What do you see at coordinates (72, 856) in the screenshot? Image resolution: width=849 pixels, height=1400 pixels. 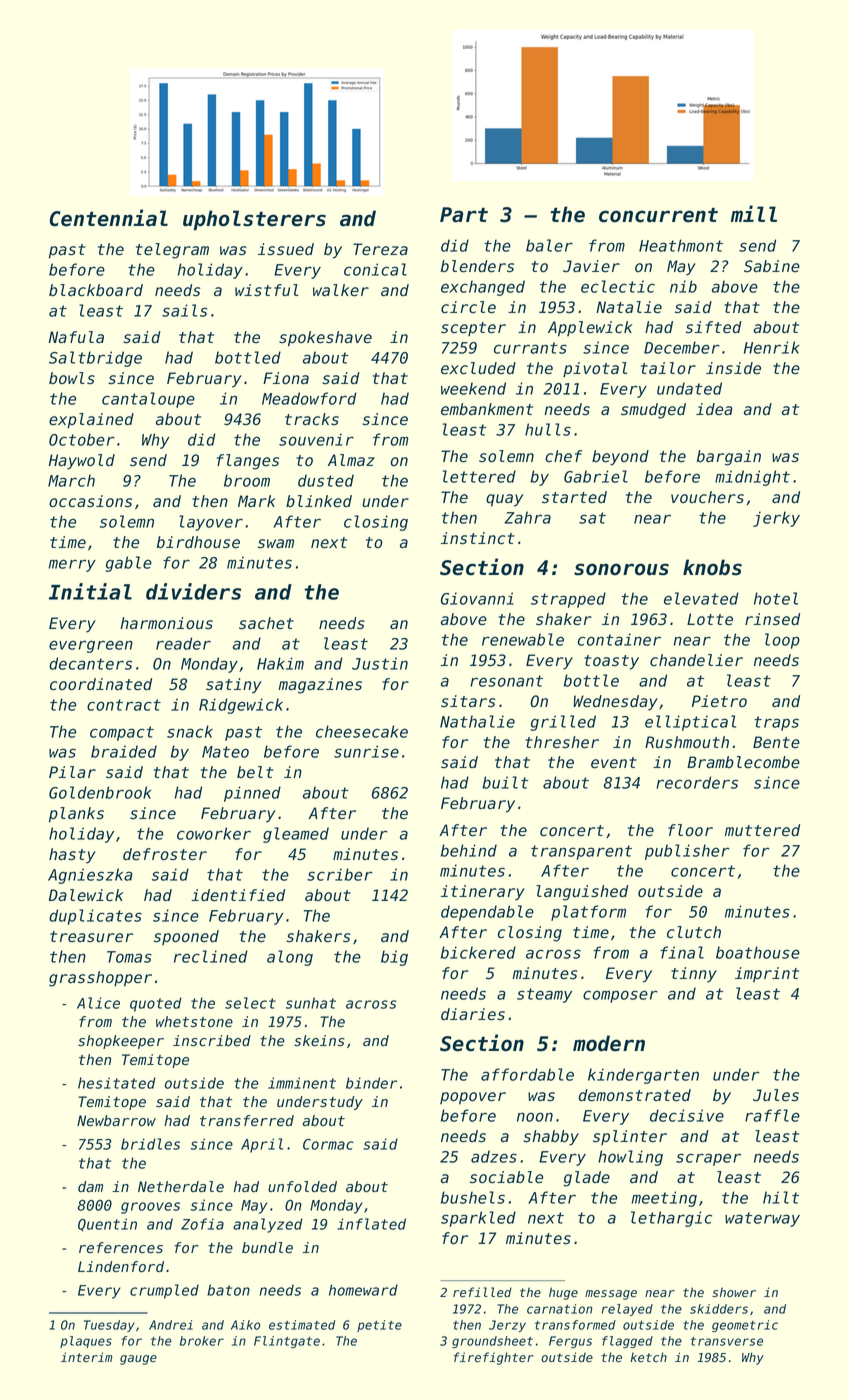 I see `hasty` at bounding box center [72, 856].
